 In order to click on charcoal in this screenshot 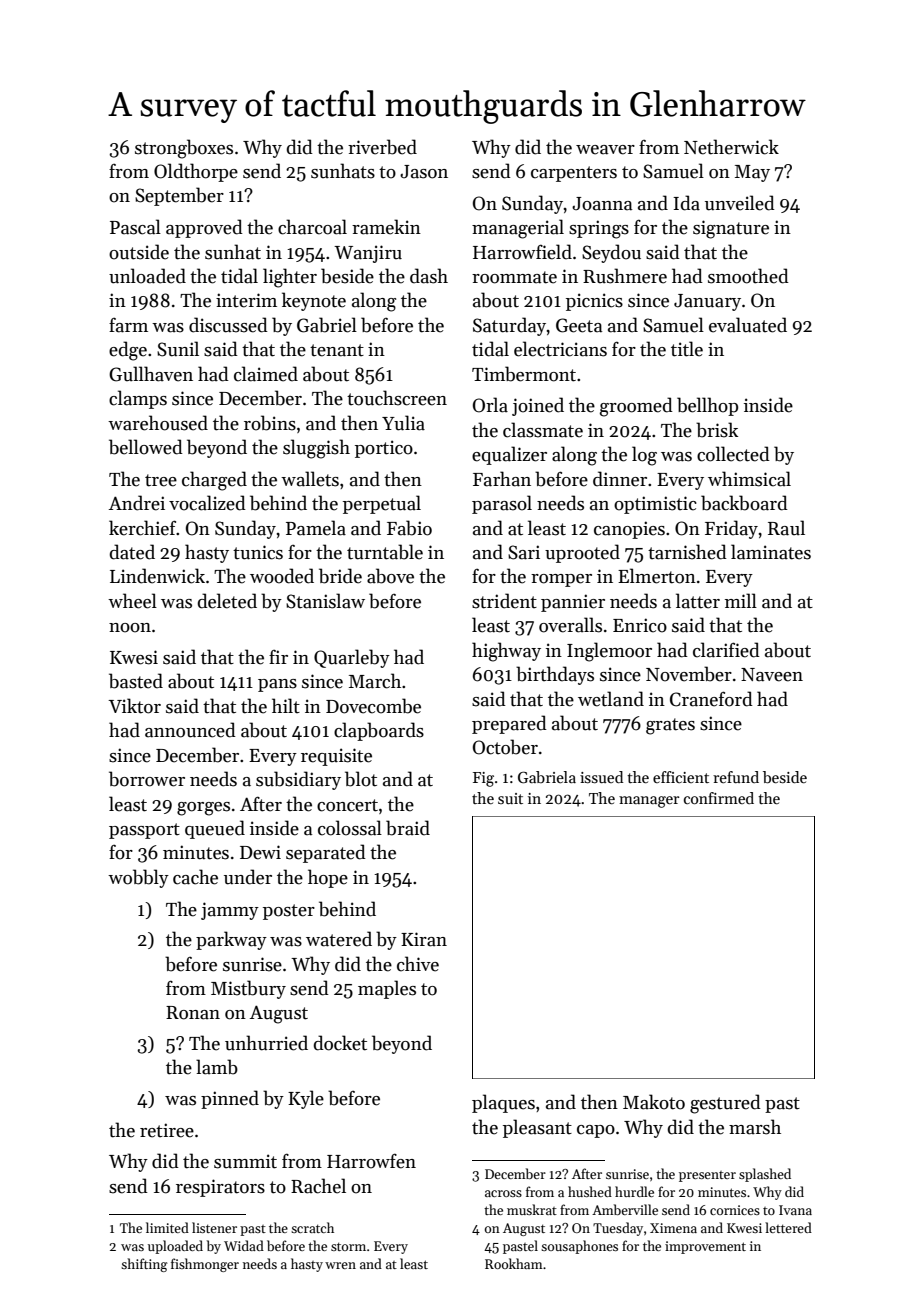, I will do `click(312, 227)`.
